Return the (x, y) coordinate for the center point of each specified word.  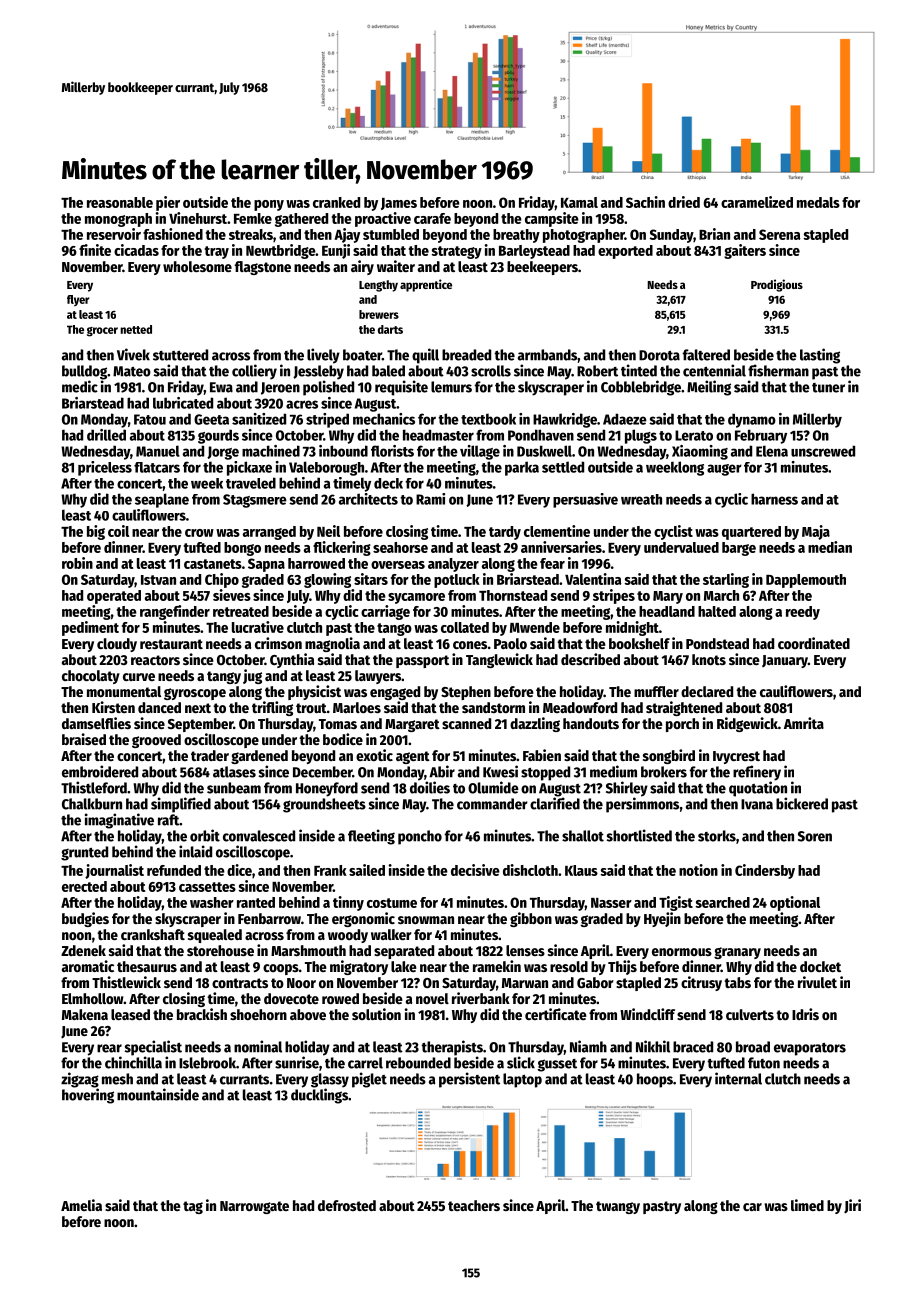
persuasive (585, 500)
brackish (202, 1014)
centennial (714, 370)
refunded (174, 870)
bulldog (84, 372)
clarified (555, 803)
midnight (632, 628)
